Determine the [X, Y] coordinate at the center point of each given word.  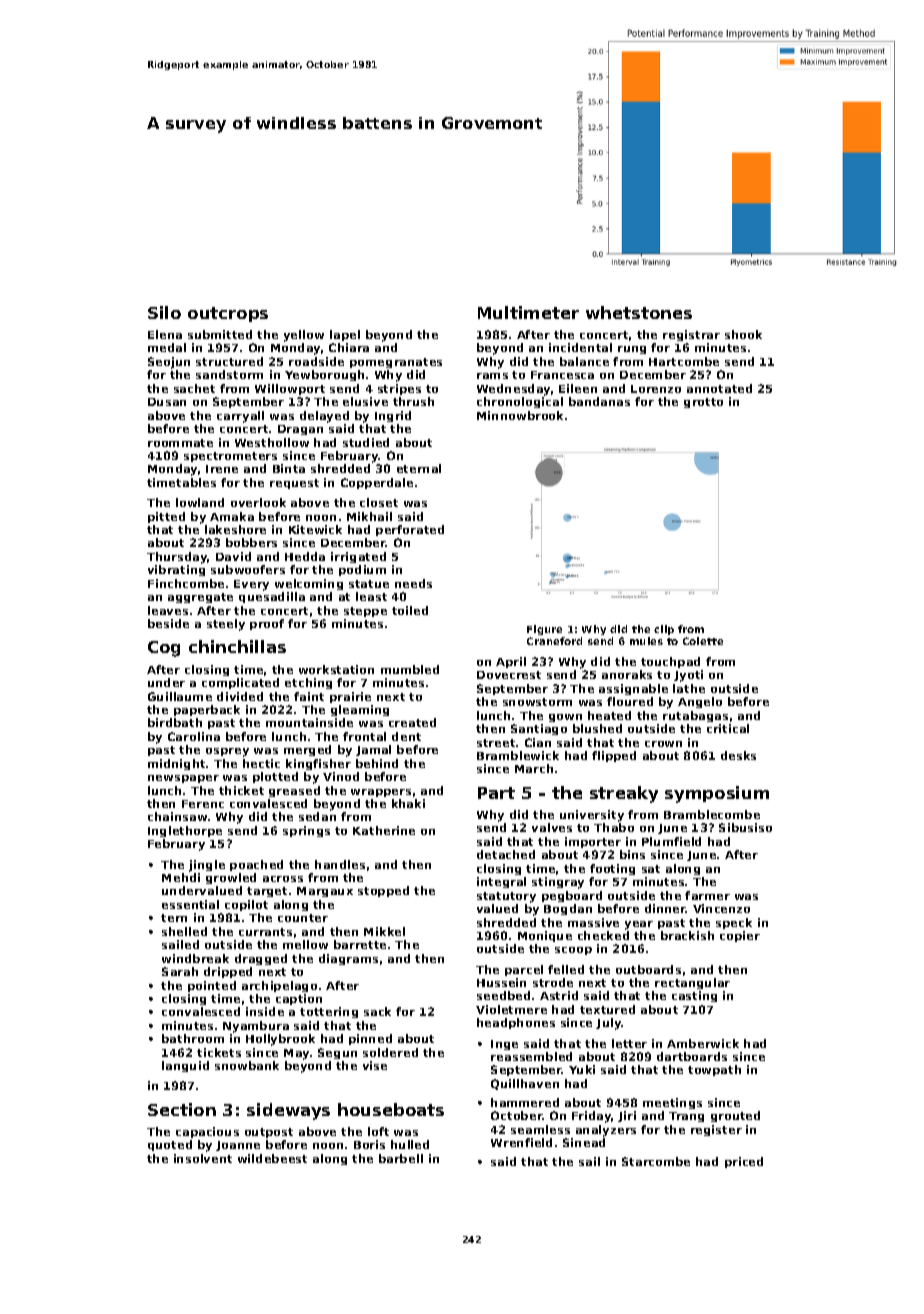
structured [229, 361]
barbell [401, 1158]
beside [168, 623]
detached [506, 854]
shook [743, 334]
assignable [633, 689]
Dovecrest [509, 675]
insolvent [203, 1158]
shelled [184, 931]
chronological [520, 402]
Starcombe [656, 1161]
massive [593, 922]
